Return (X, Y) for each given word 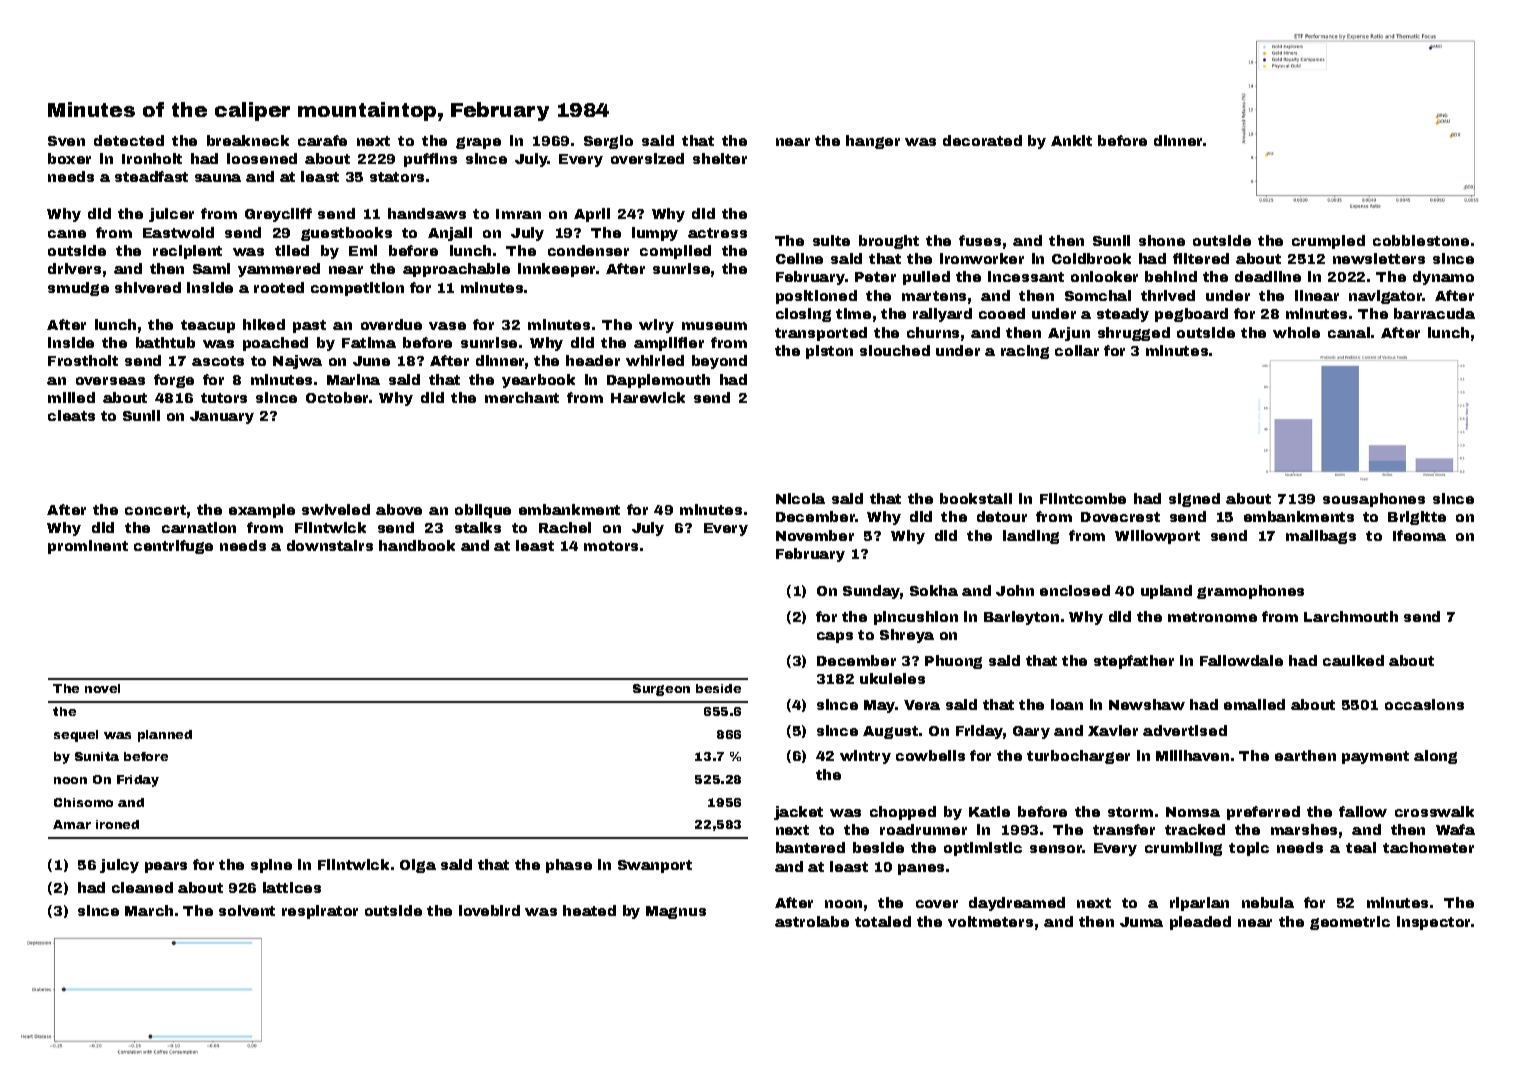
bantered (810, 847)
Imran (518, 214)
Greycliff (278, 215)
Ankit (1071, 140)
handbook (417, 545)
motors (611, 546)
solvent (247, 910)
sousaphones (1374, 500)
